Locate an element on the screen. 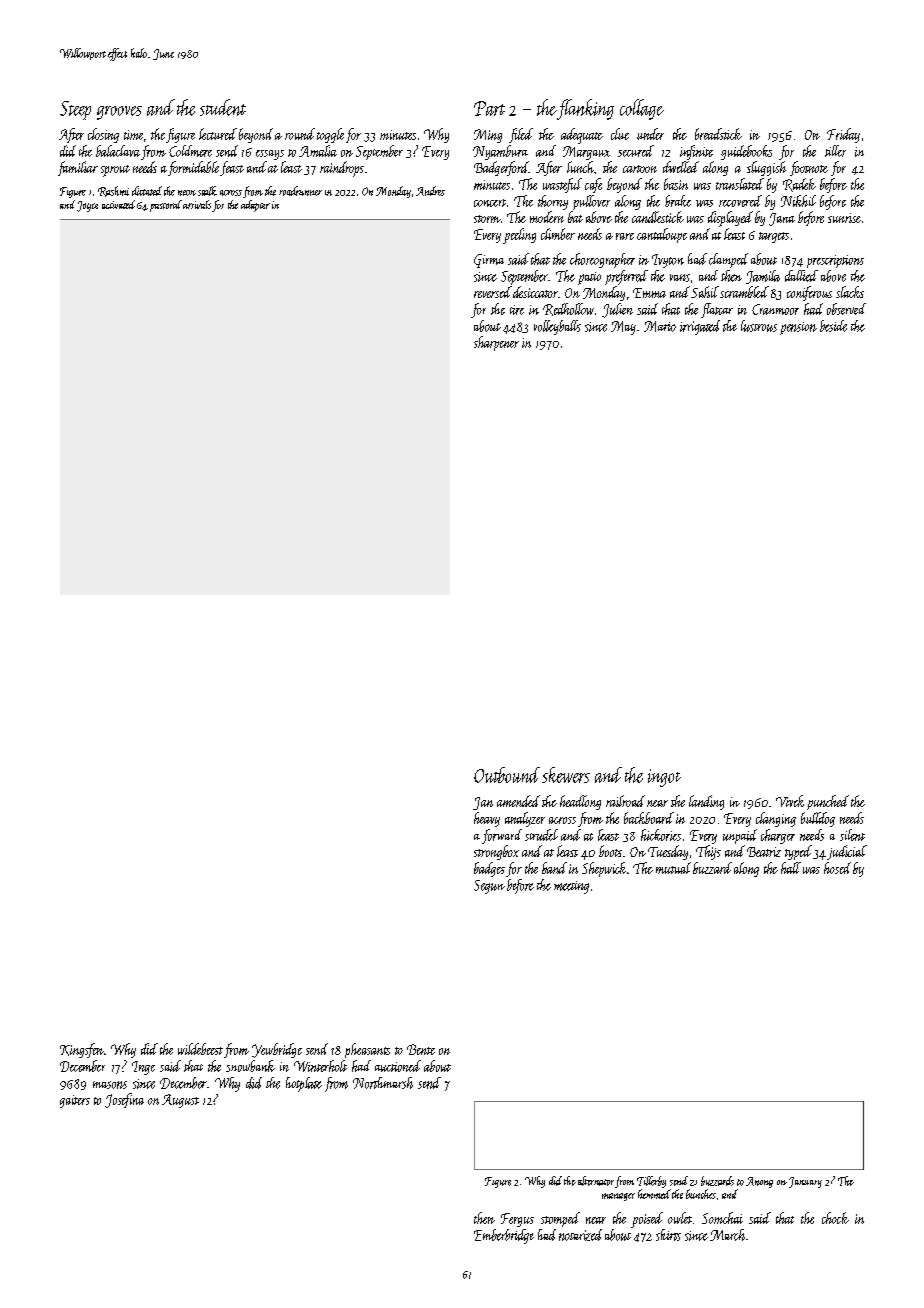 The image size is (924, 1308). beside is located at coordinates (833, 326).
